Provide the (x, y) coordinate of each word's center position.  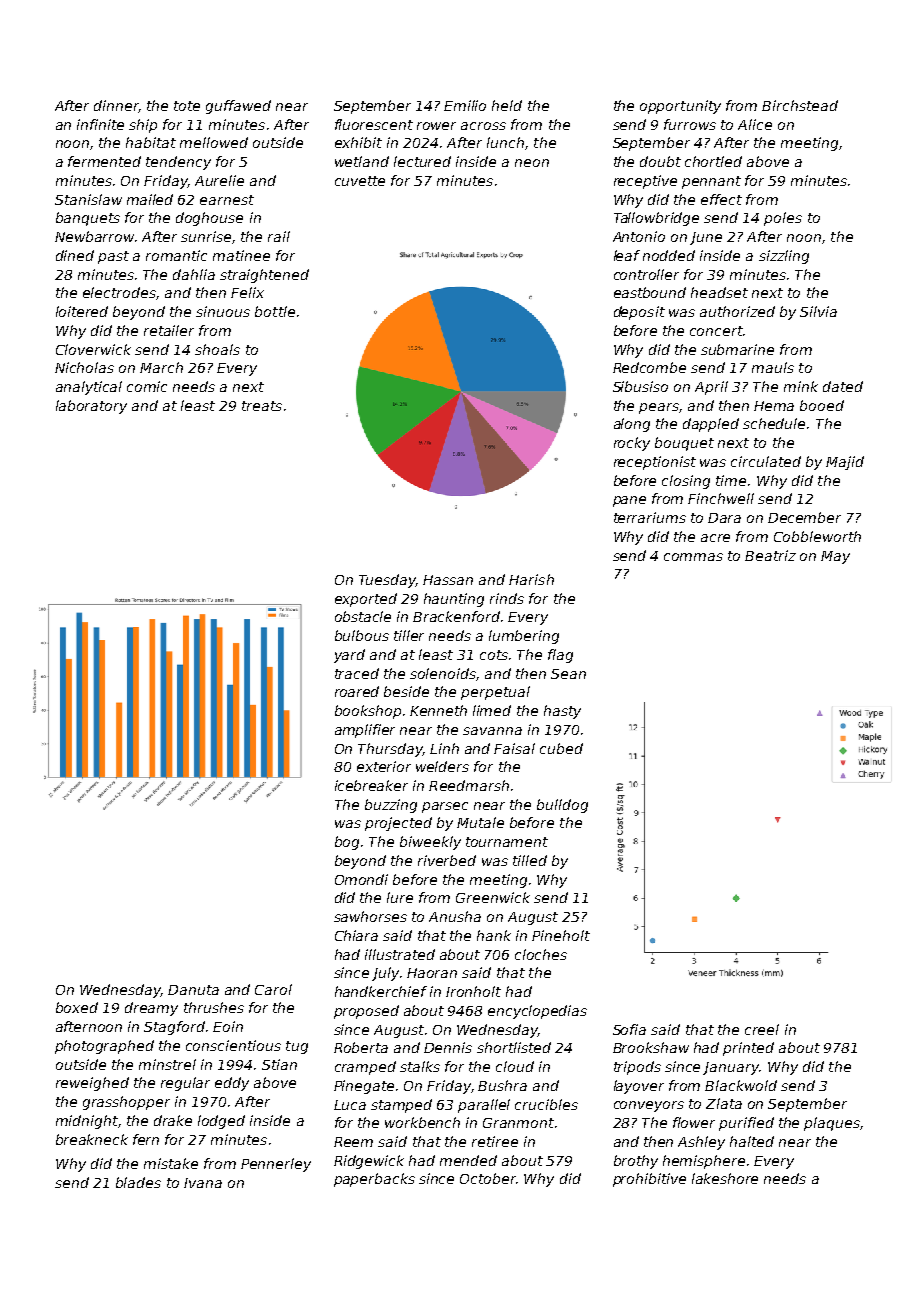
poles (783, 219)
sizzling (784, 257)
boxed (77, 1007)
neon (532, 163)
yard (349, 656)
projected (398, 824)
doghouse (209, 219)
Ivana (203, 1183)
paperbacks (374, 1180)
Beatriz (770, 555)
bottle (275, 311)
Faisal (514, 748)
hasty (562, 712)
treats (262, 406)
